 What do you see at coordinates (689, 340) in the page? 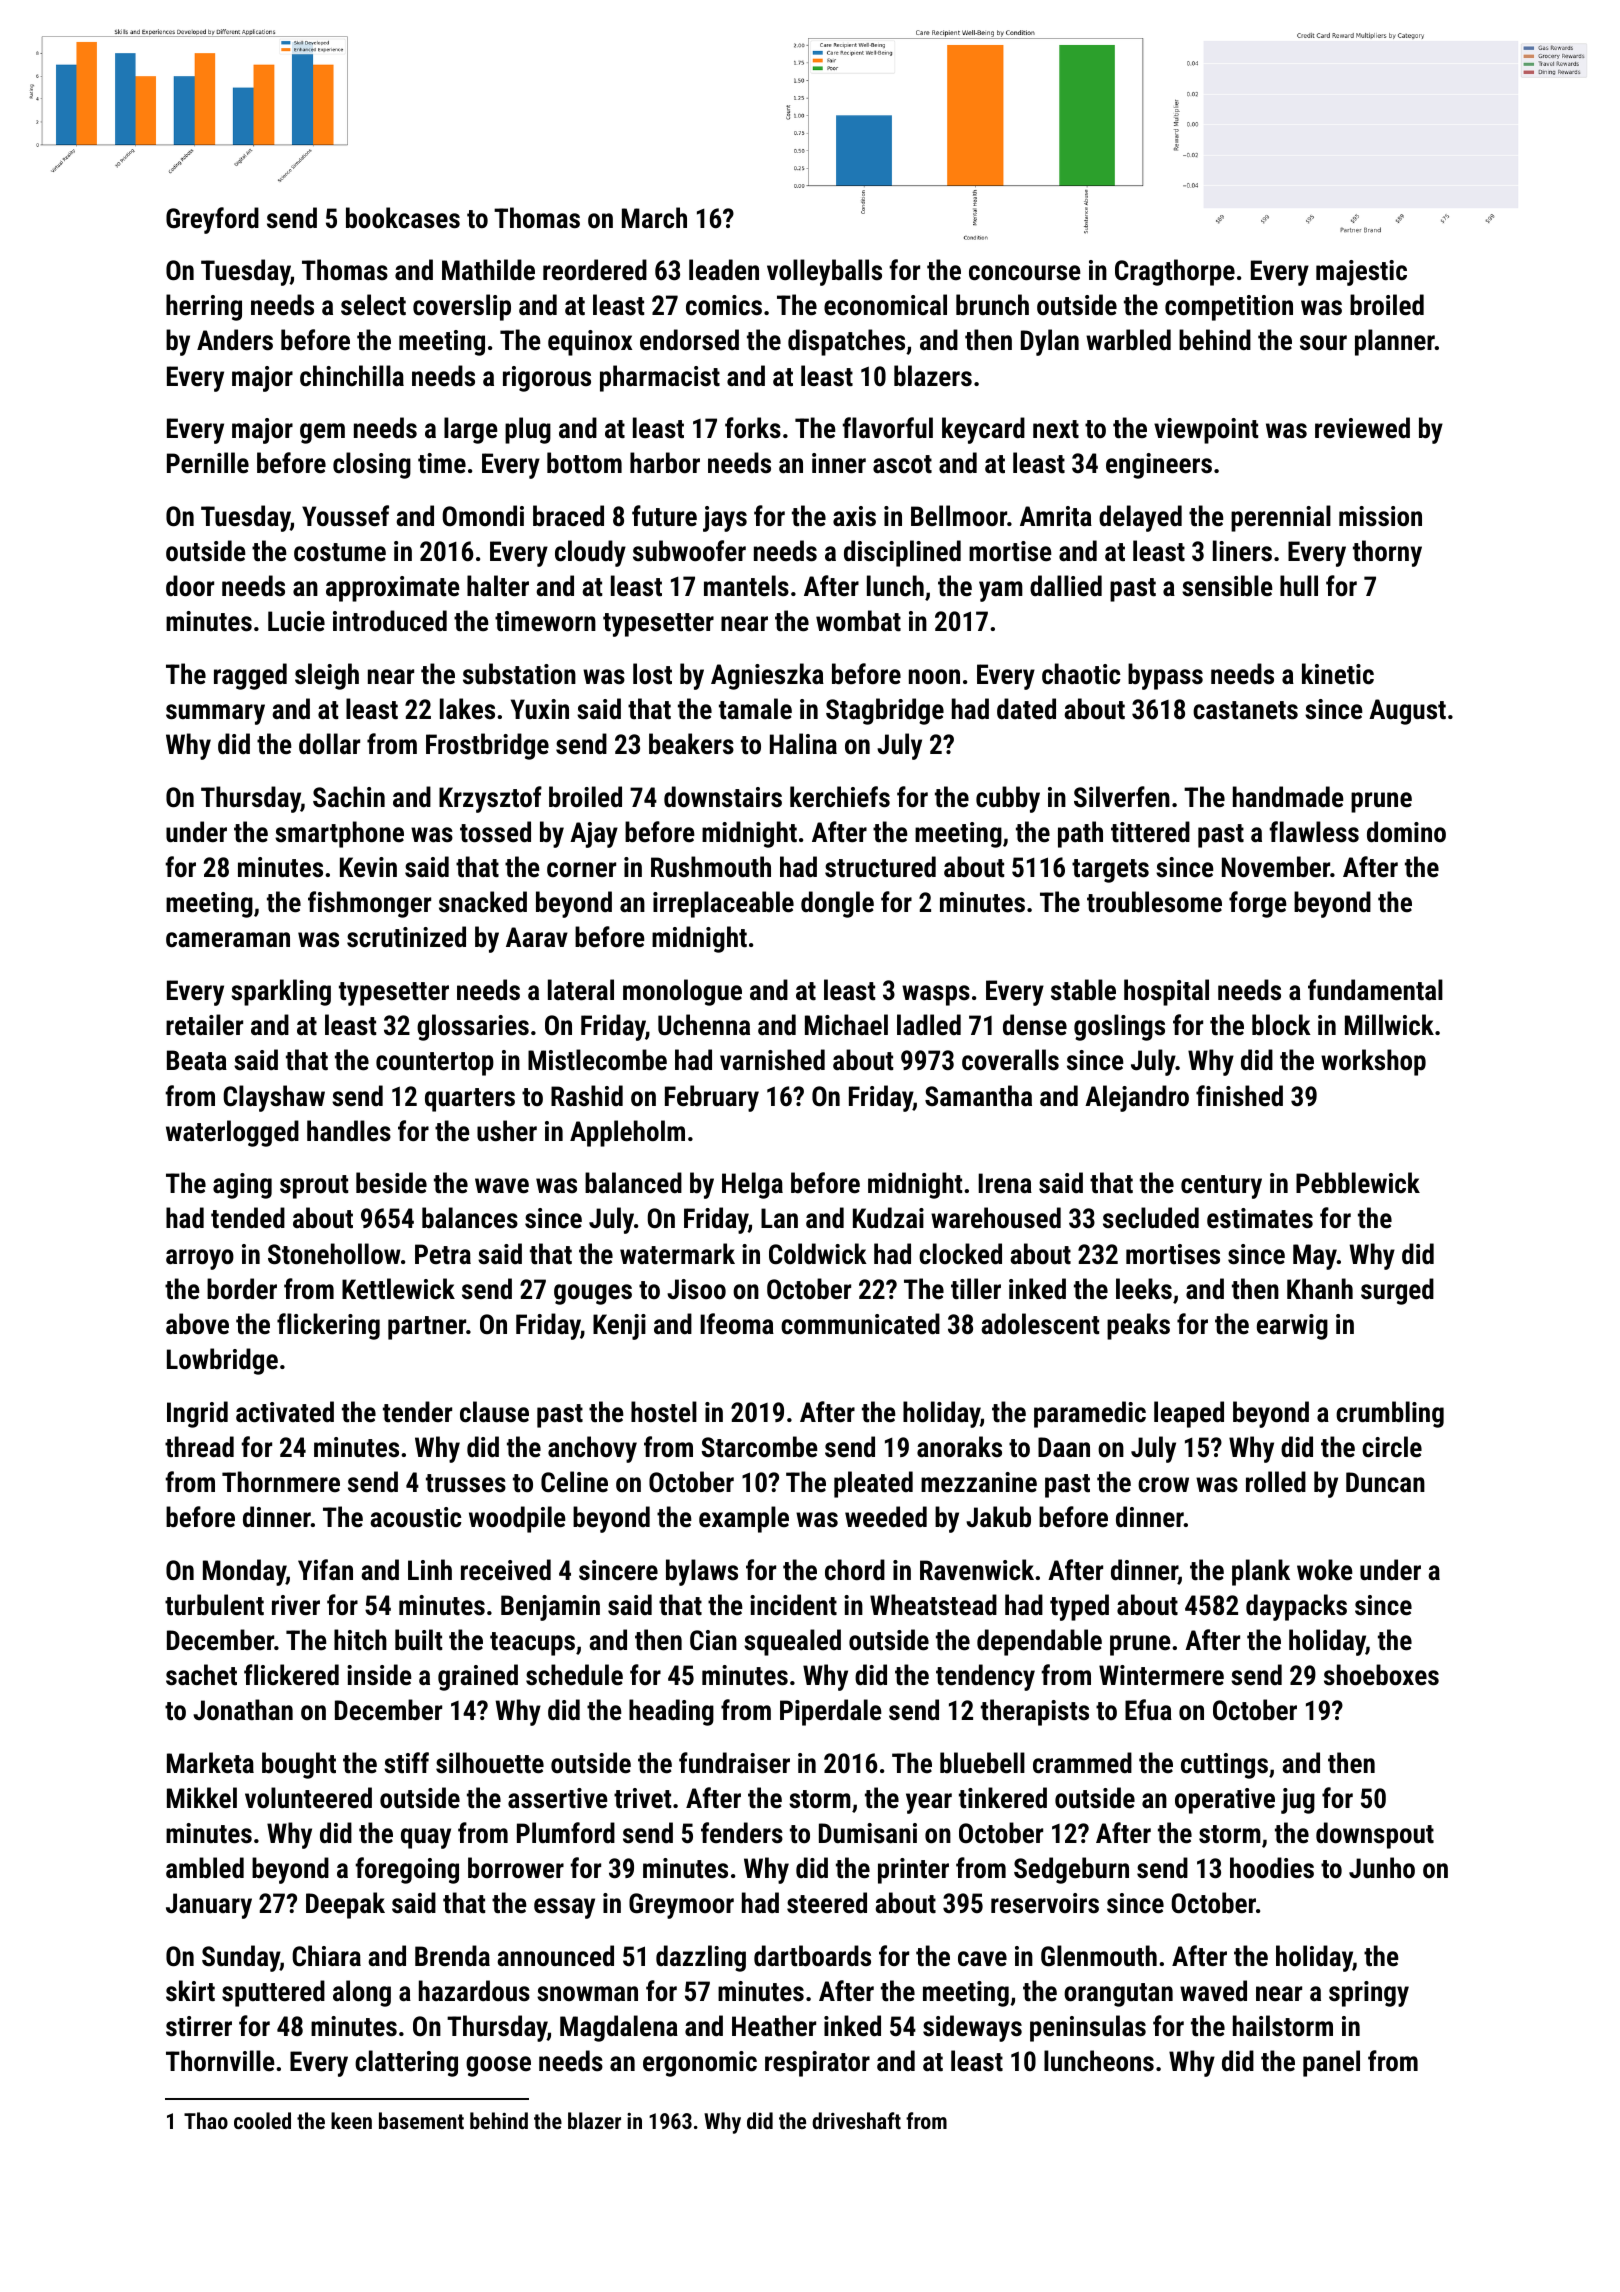
I see `endorsed` at bounding box center [689, 340].
